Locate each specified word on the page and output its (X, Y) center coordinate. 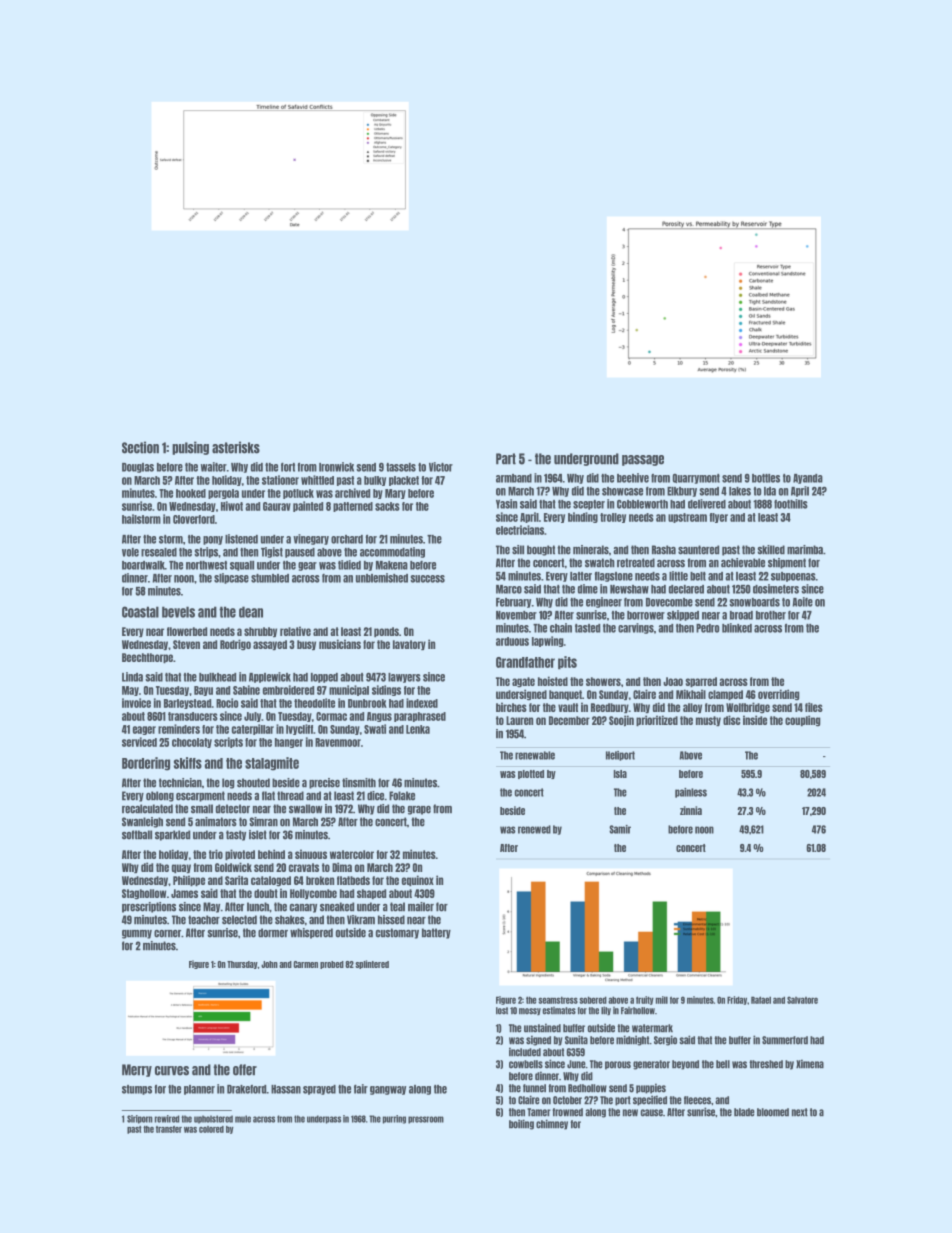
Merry (137, 1070)
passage (643, 460)
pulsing (190, 448)
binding (583, 517)
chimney (552, 1124)
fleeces (697, 1100)
